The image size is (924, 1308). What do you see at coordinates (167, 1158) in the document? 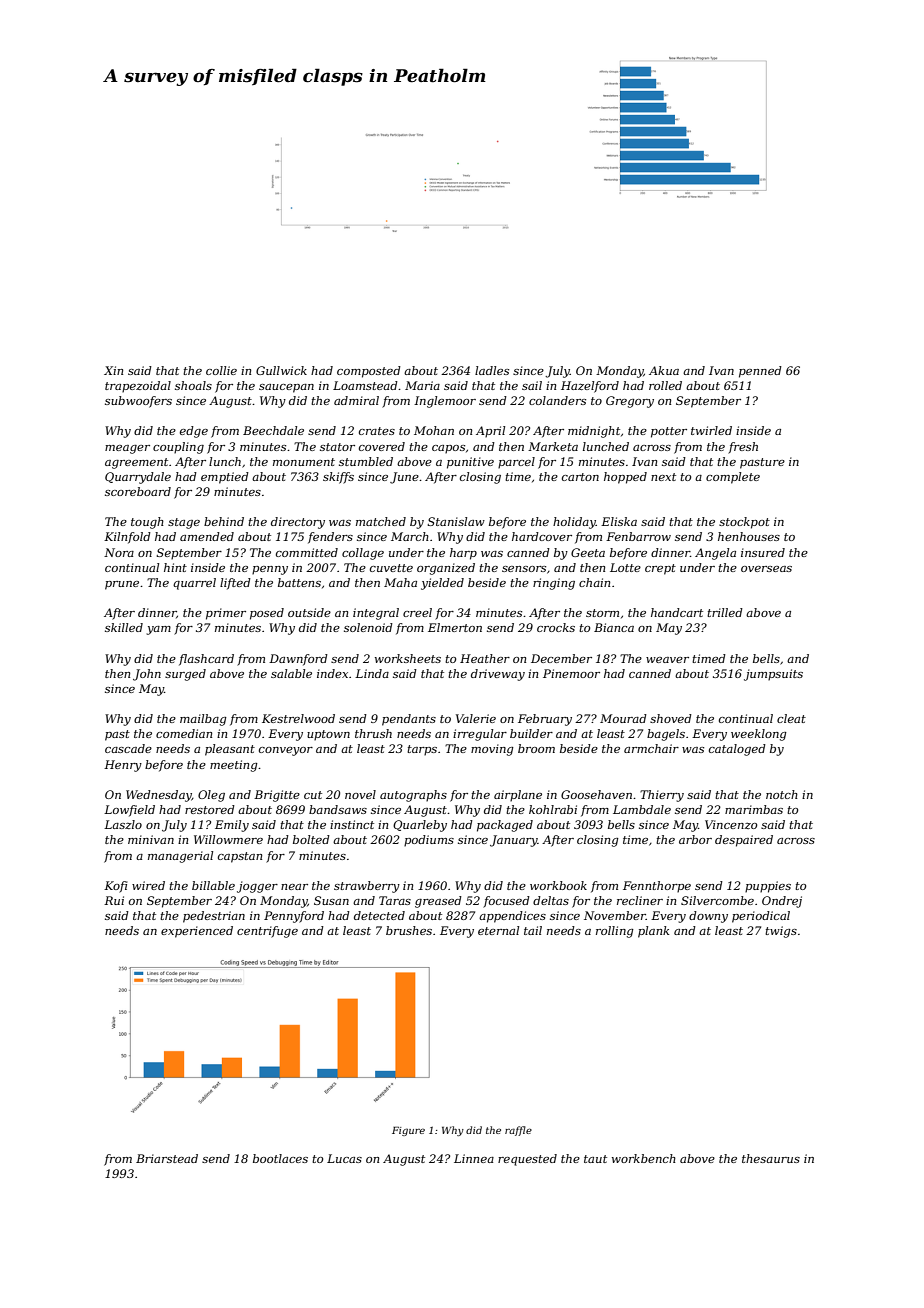
I see `Briarstead` at bounding box center [167, 1158].
